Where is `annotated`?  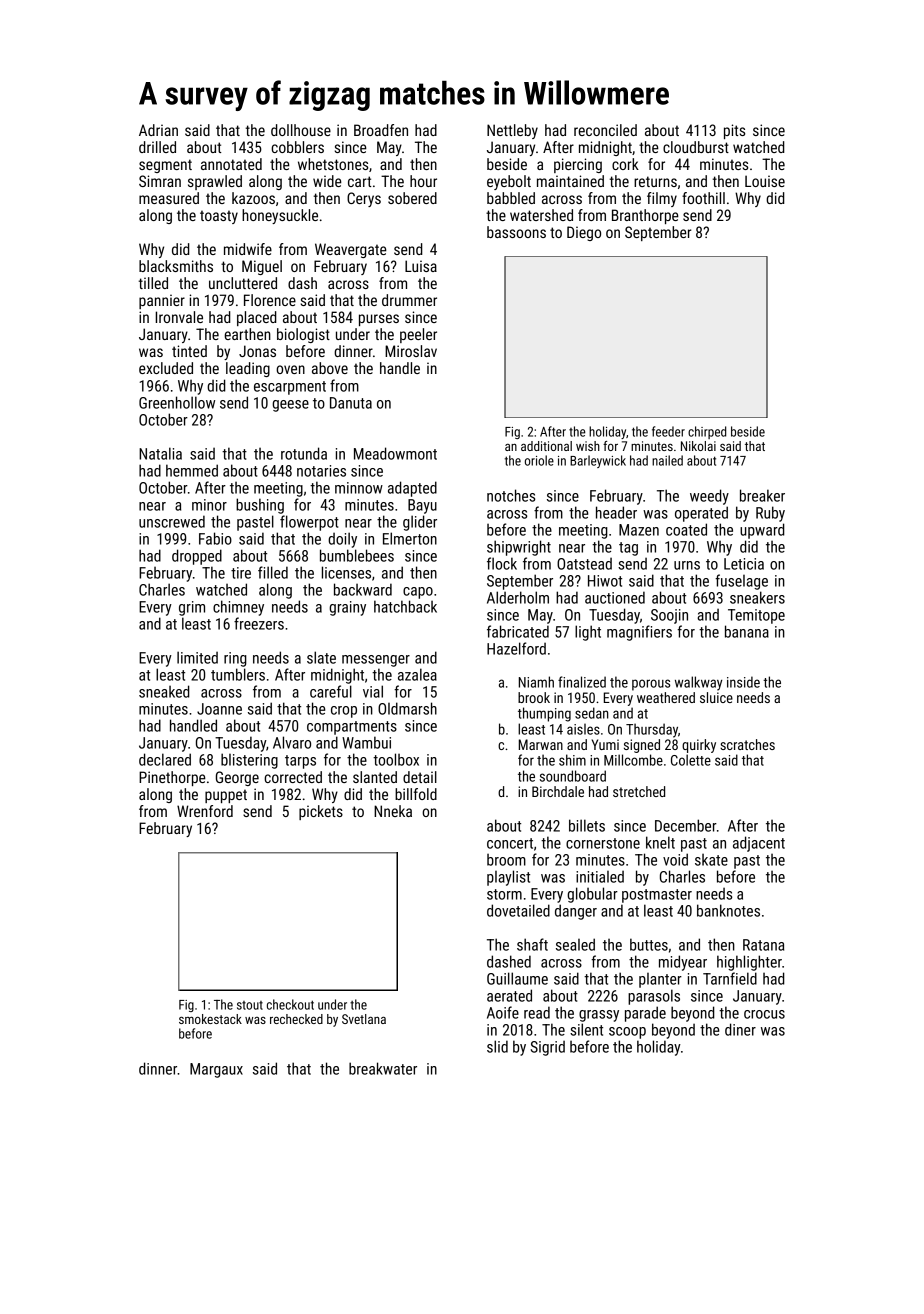 annotated is located at coordinates (231, 164).
